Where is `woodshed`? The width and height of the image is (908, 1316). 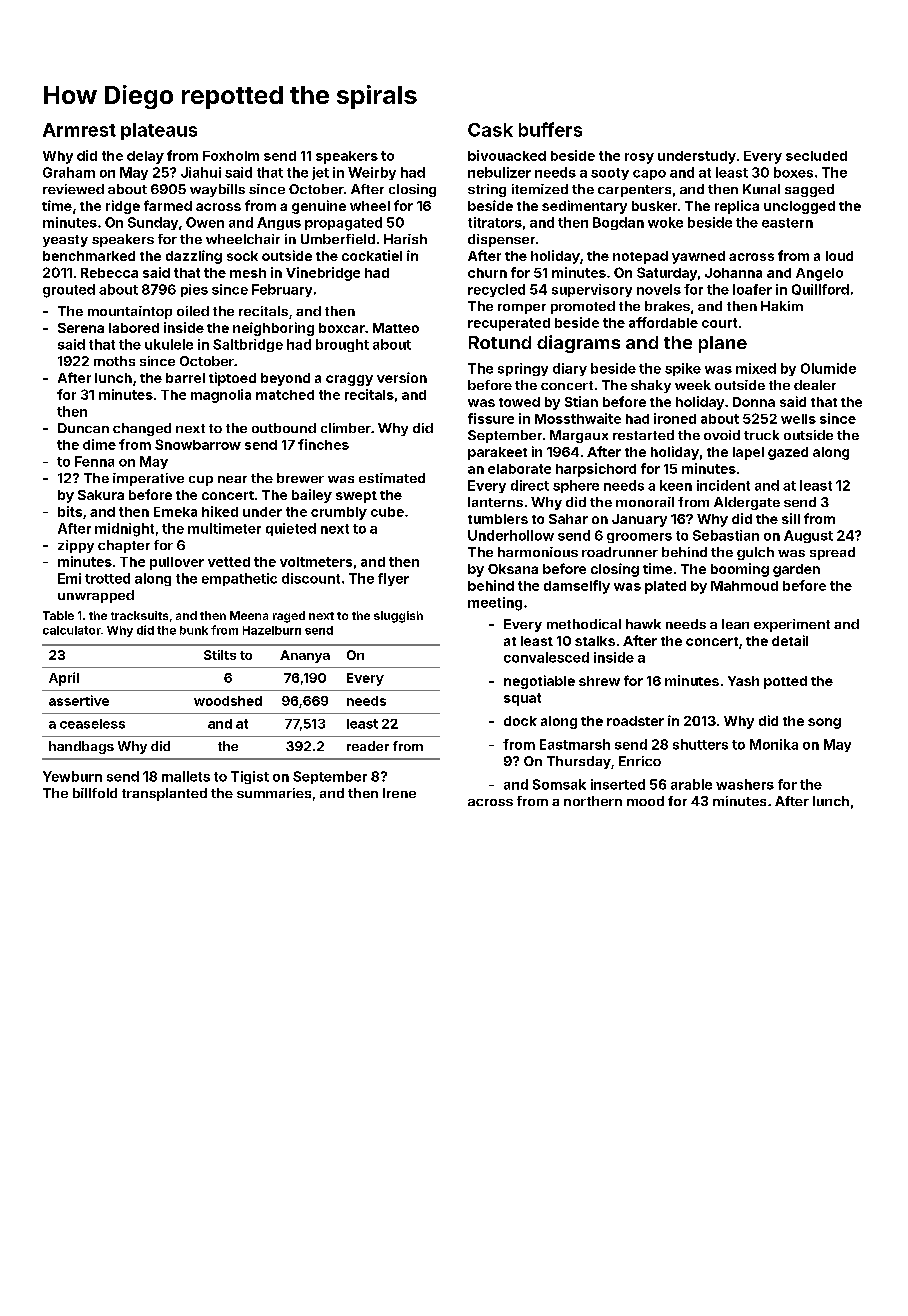
woodshed is located at coordinates (228, 701).
